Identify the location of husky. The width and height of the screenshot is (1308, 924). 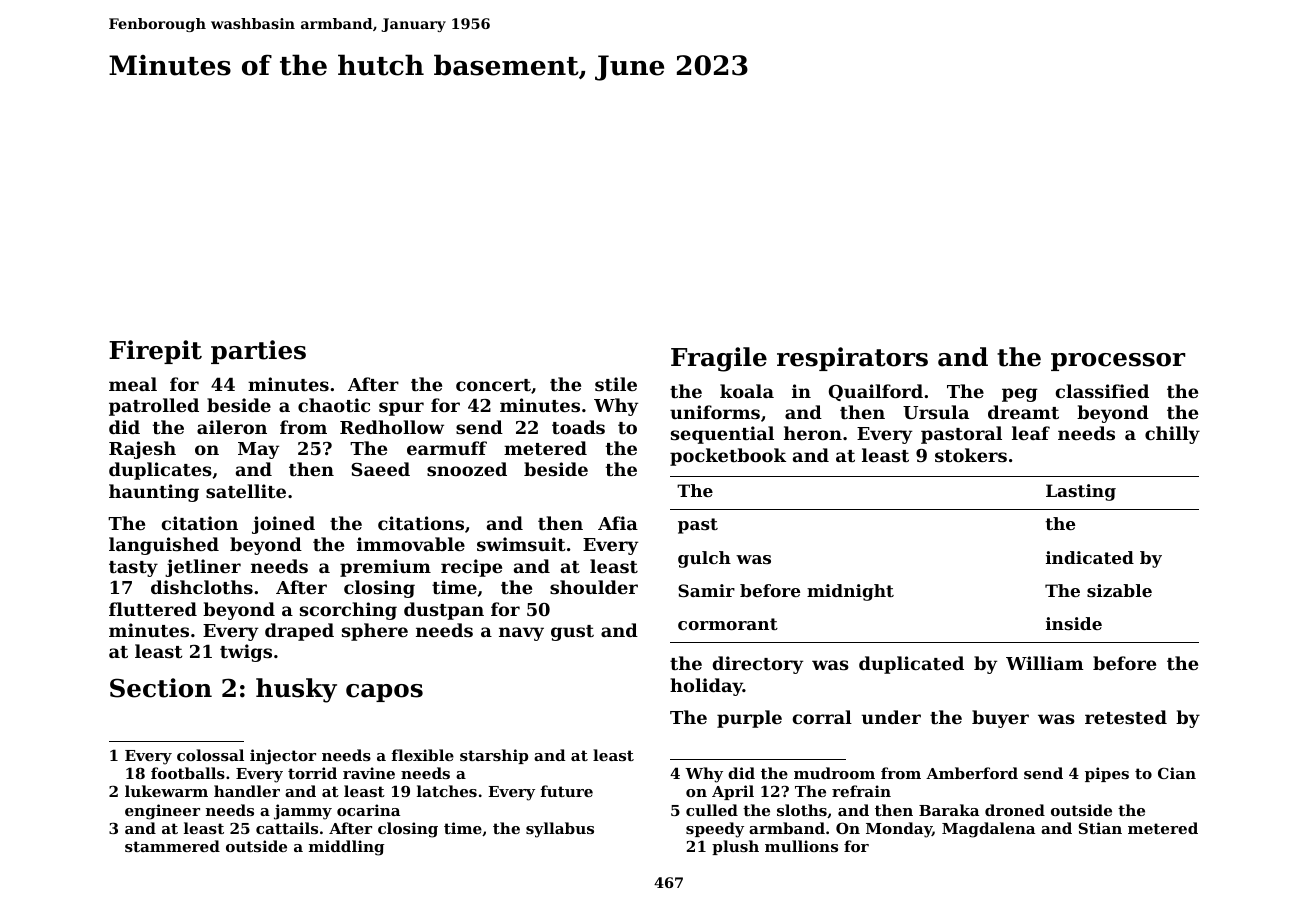
(296, 690).
